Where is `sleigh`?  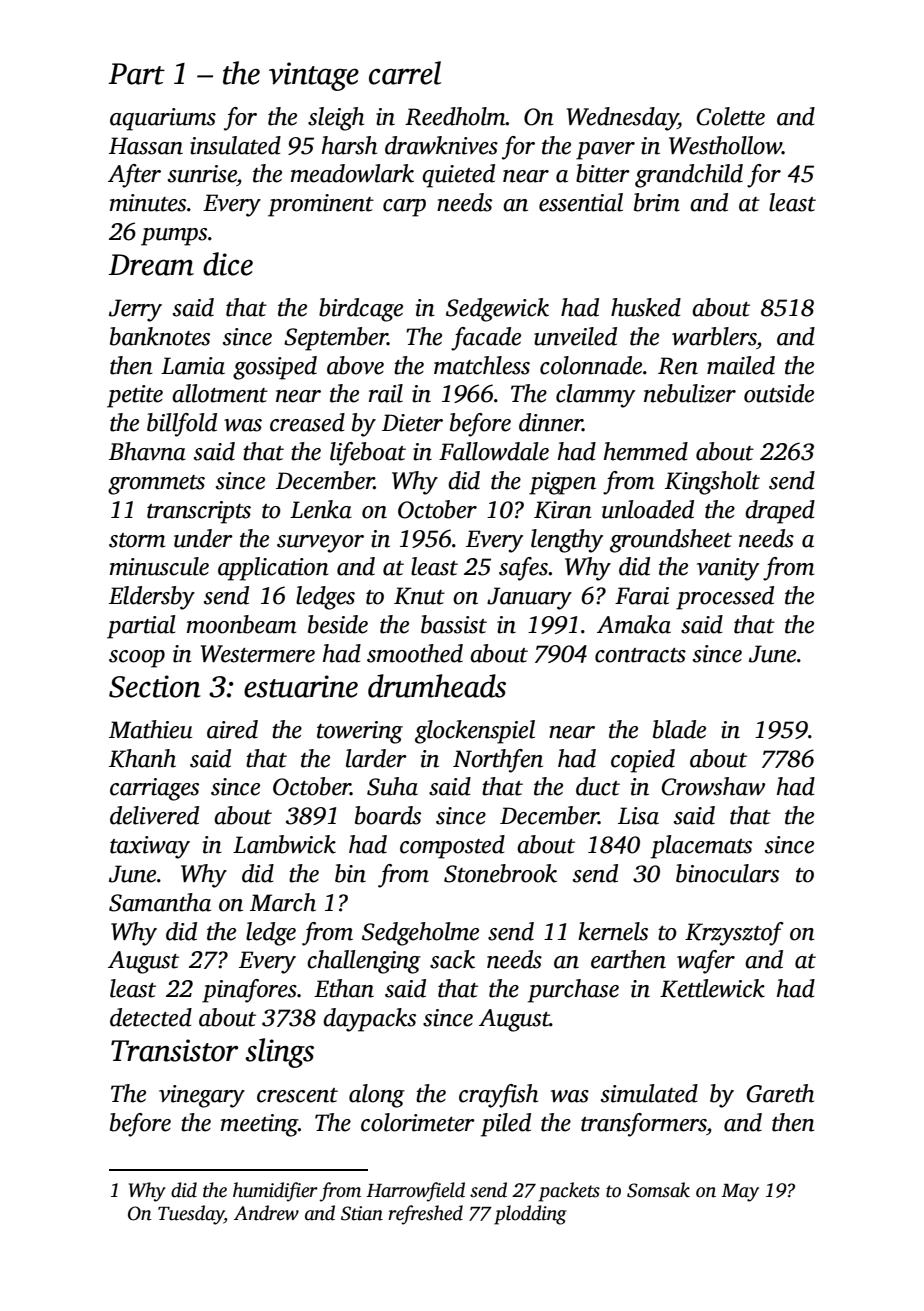 sleigh is located at coordinates (336, 119).
